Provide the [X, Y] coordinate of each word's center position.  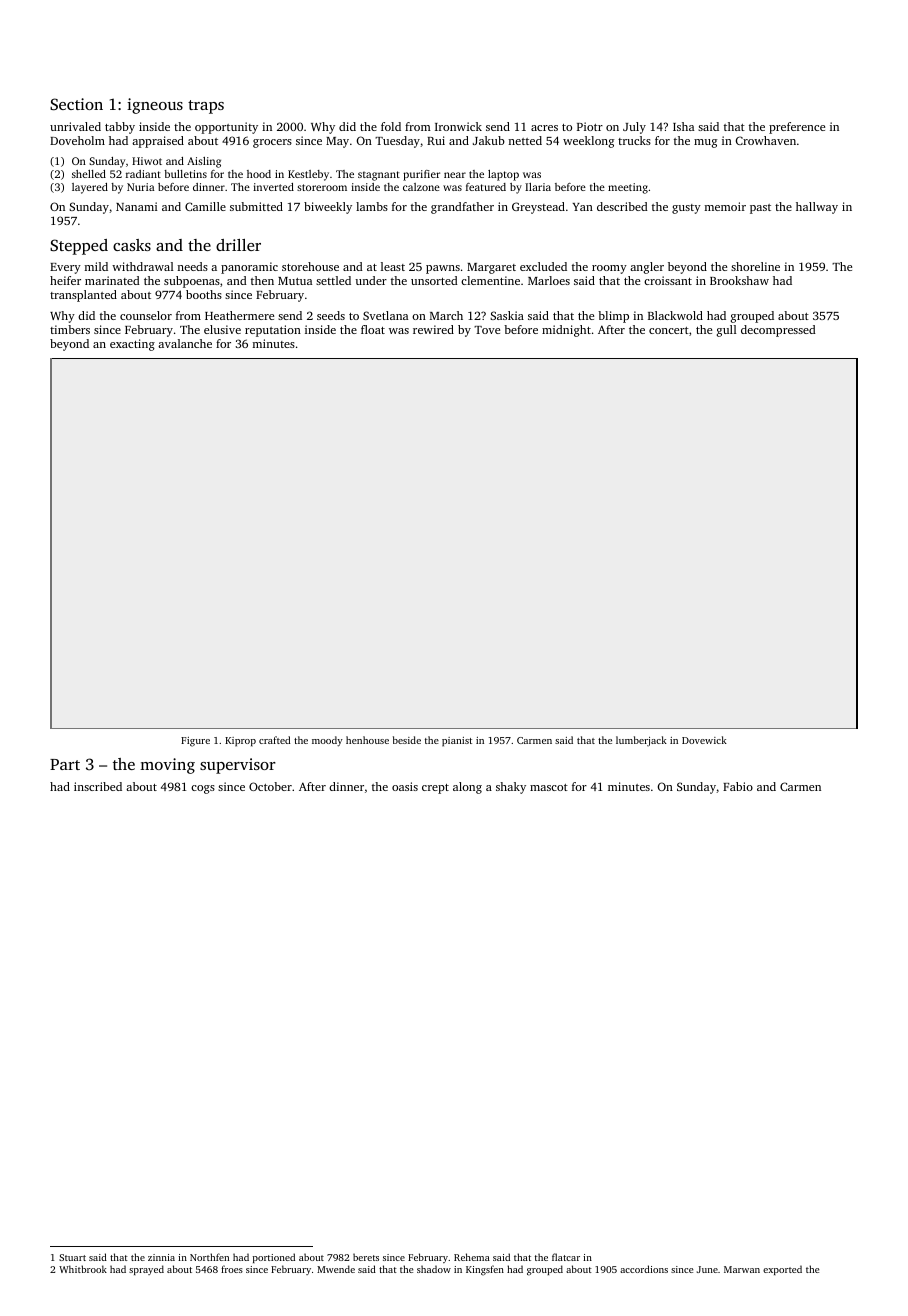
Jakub [489, 140]
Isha [683, 126]
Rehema [472, 1257]
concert [669, 330]
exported [782, 1270]
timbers [70, 329]
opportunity [226, 128]
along [467, 788]
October [270, 786]
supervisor [238, 766]
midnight [566, 331]
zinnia [161, 1257]
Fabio [738, 786]
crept [435, 789]
